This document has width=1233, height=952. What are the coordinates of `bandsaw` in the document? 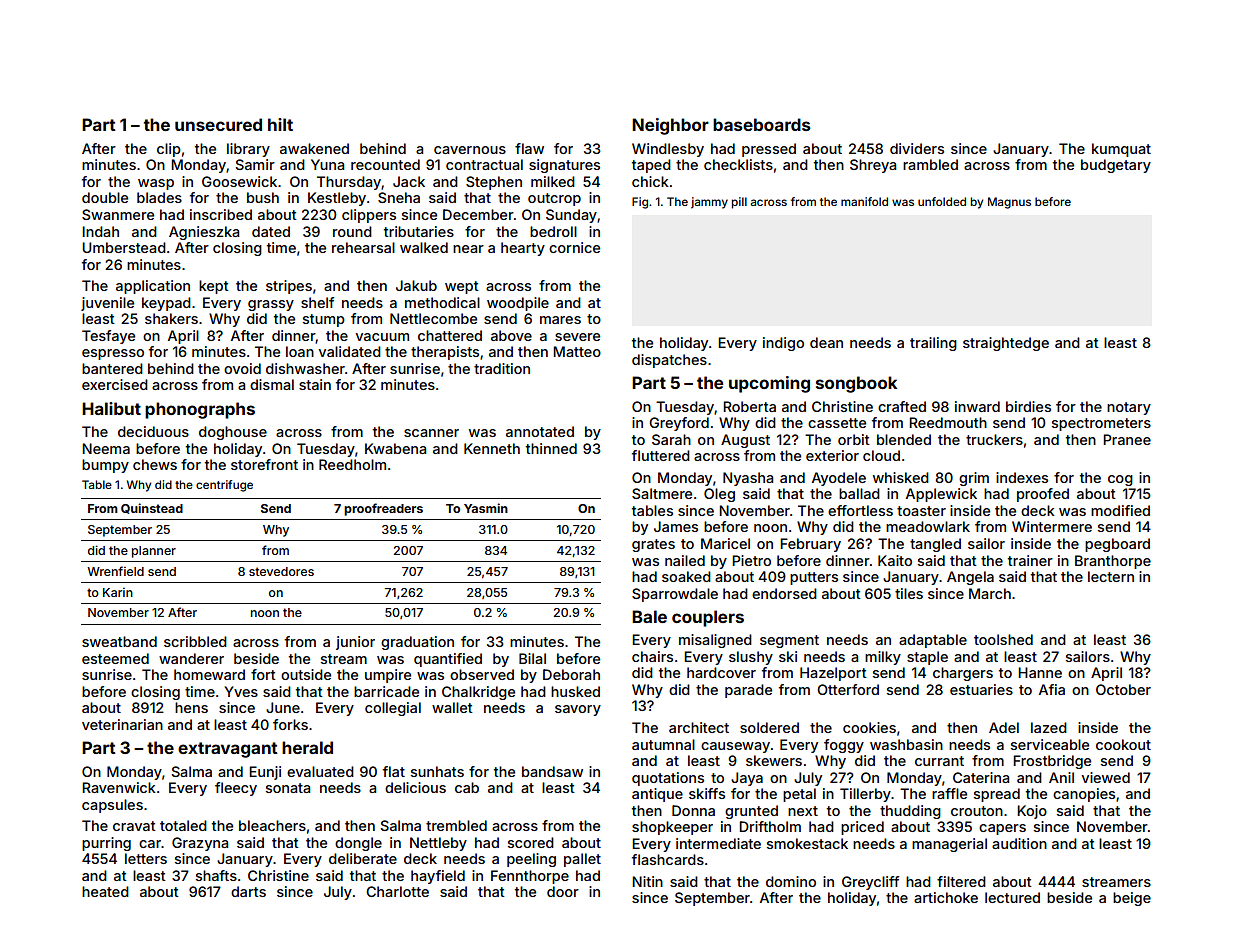 It's located at (552, 771).
